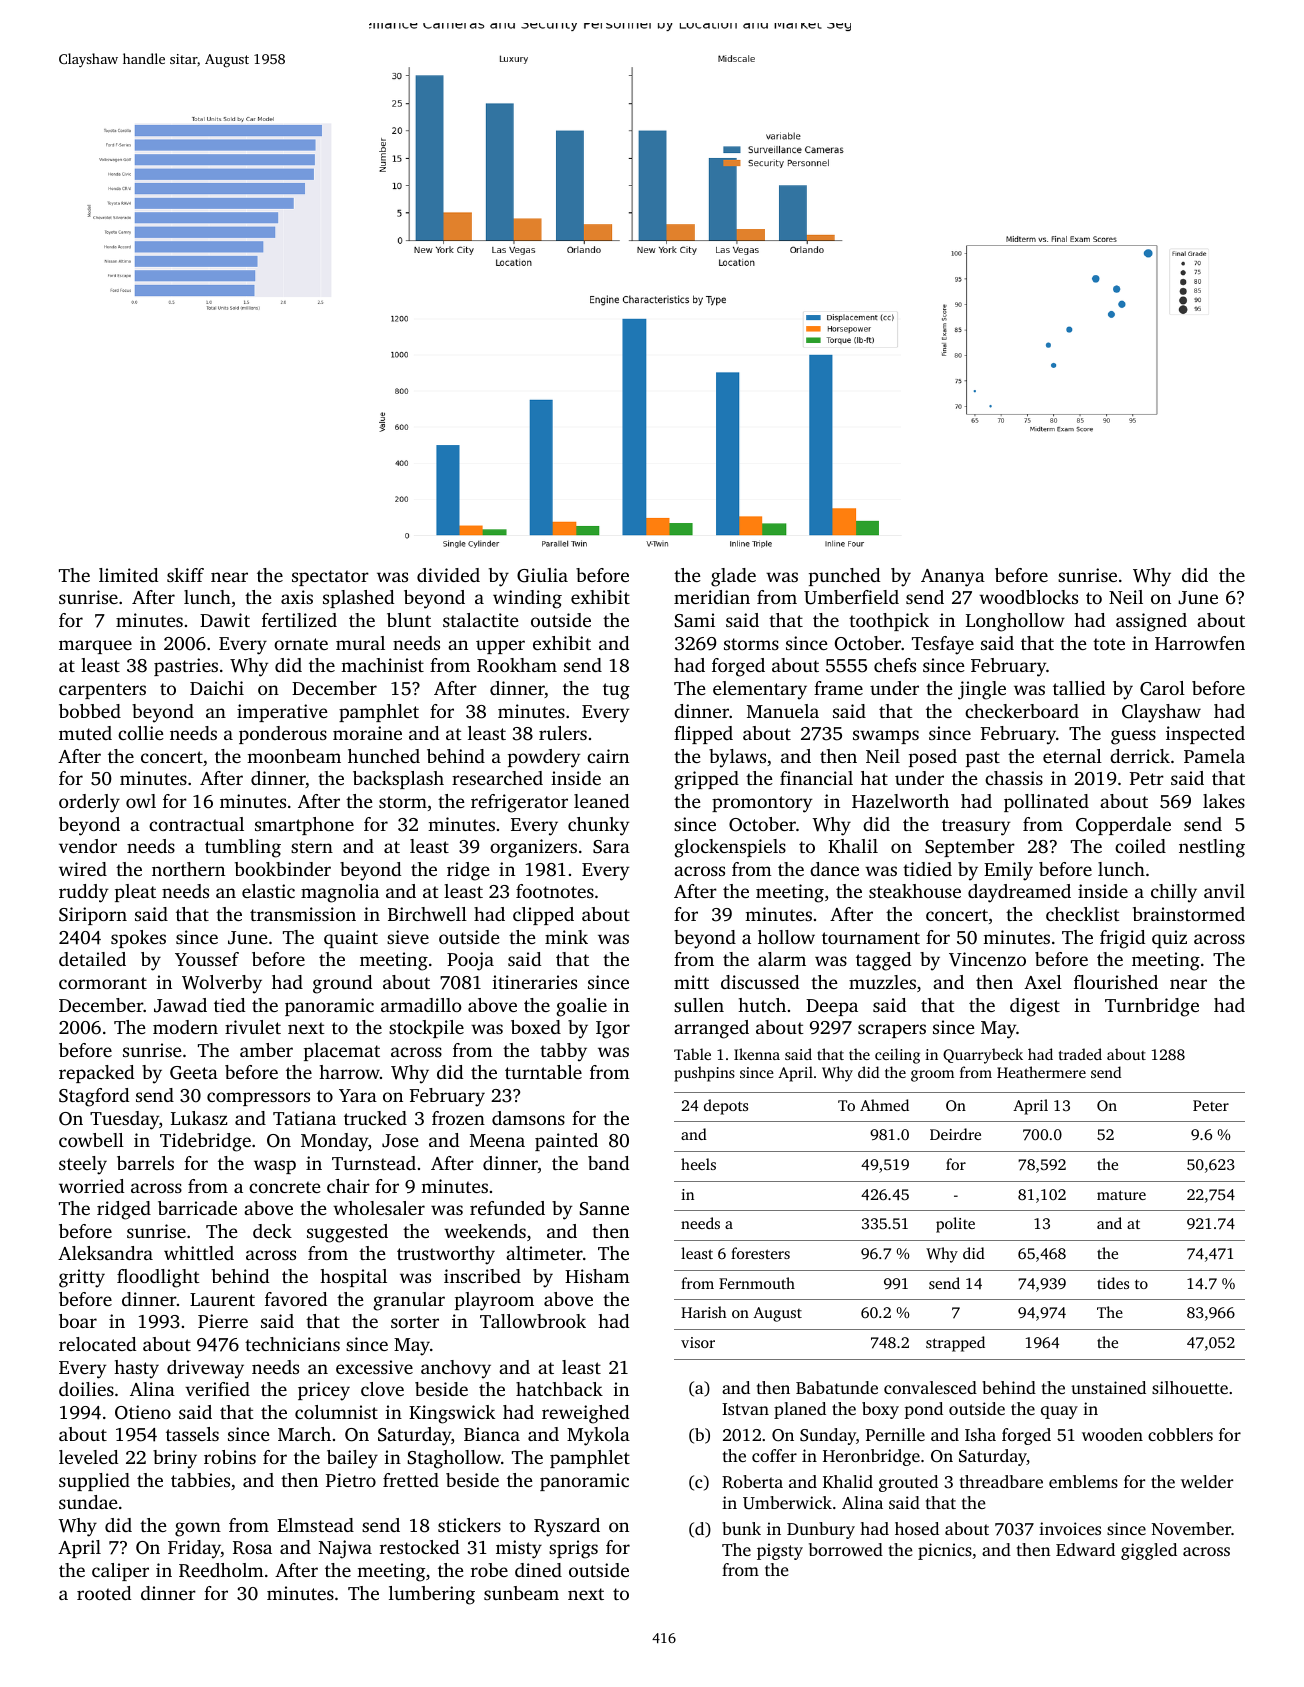  What do you see at coordinates (103, 983) in the screenshot?
I see `cormorant` at bounding box center [103, 983].
